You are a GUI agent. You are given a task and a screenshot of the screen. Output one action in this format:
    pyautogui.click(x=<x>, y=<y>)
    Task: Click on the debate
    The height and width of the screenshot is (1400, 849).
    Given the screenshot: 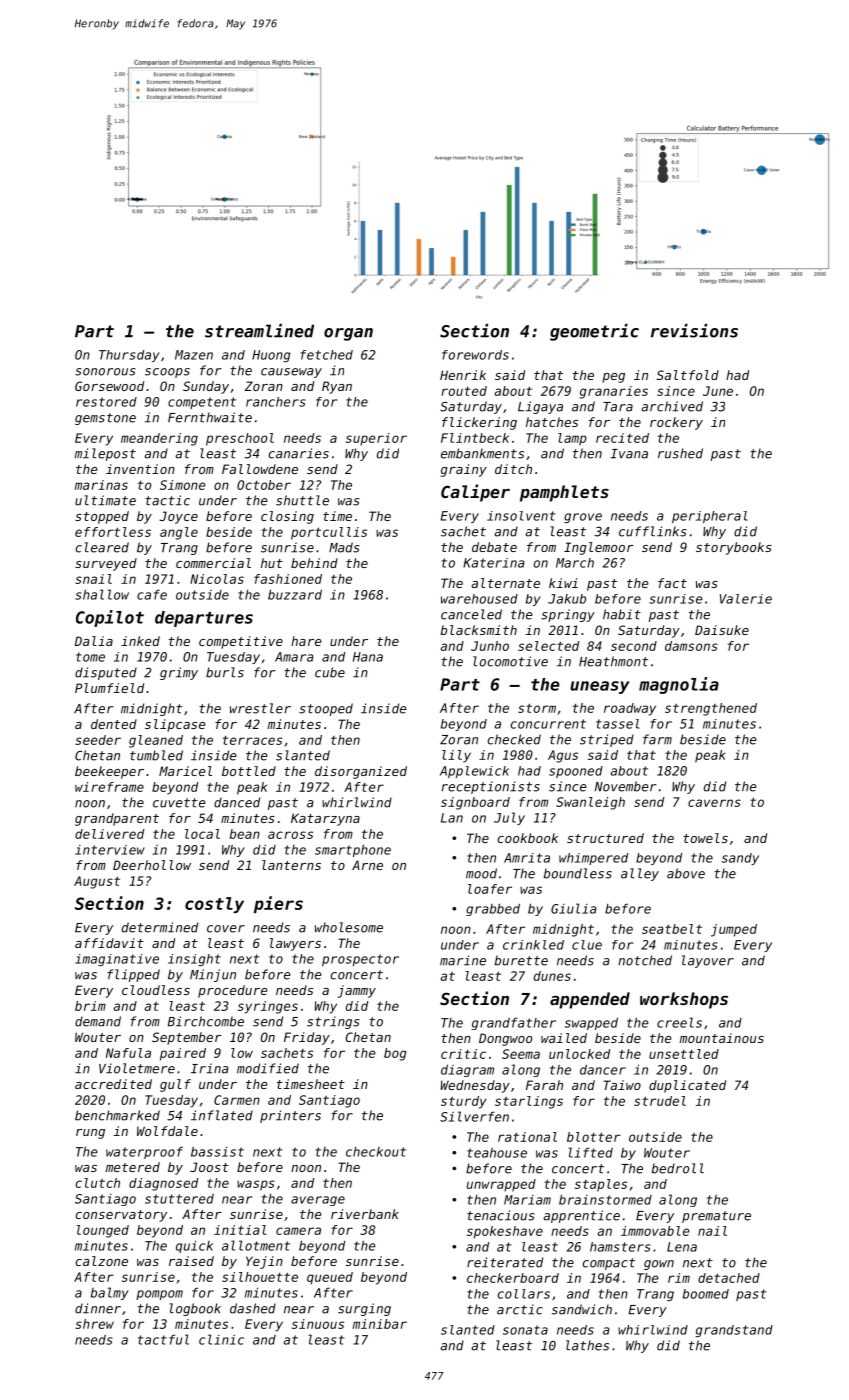 What is the action you would take?
    pyautogui.click(x=494, y=547)
